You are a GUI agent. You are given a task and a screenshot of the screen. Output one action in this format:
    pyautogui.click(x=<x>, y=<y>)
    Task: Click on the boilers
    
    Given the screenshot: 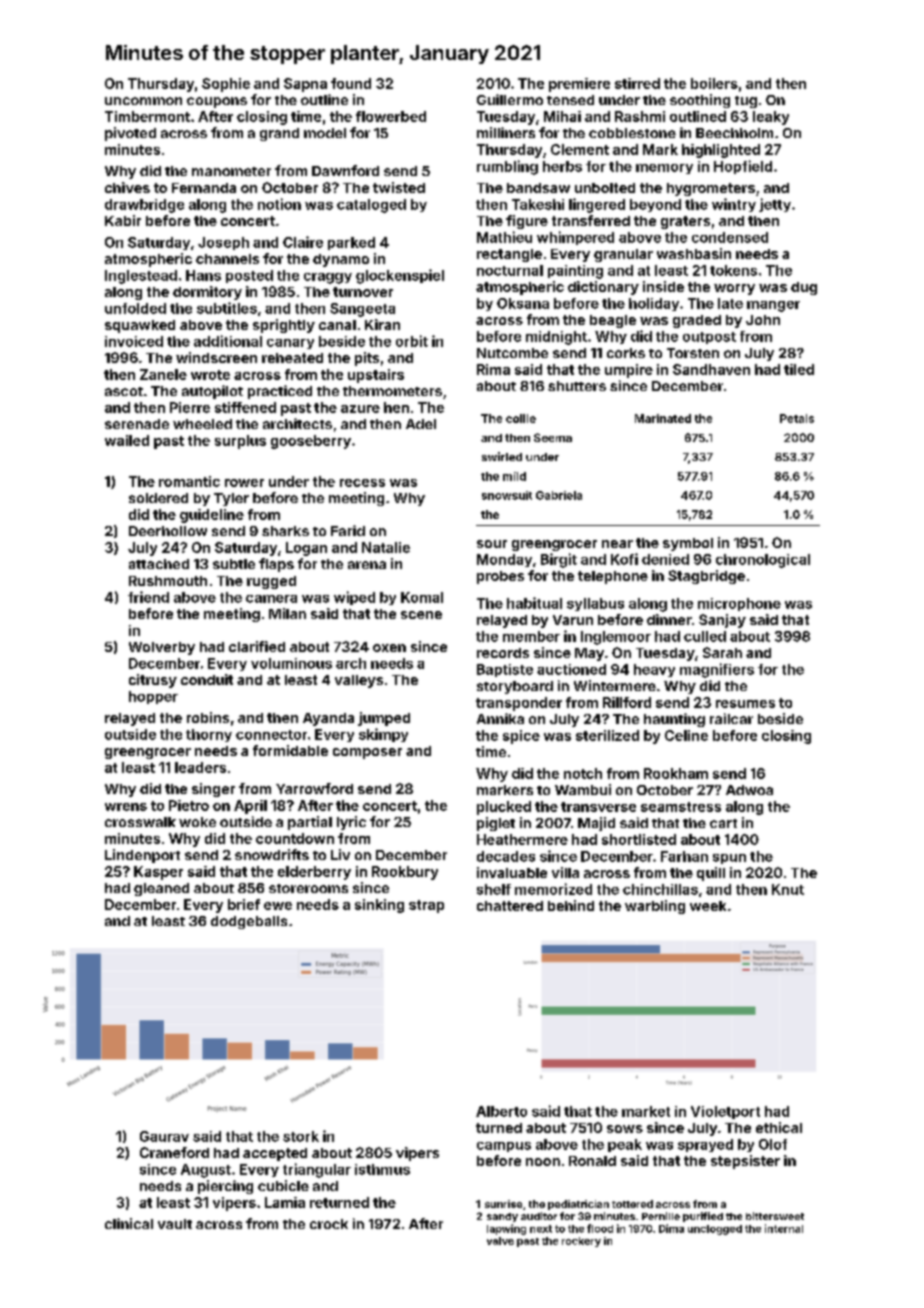 What is the action you would take?
    pyautogui.click(x=714, y=83)
